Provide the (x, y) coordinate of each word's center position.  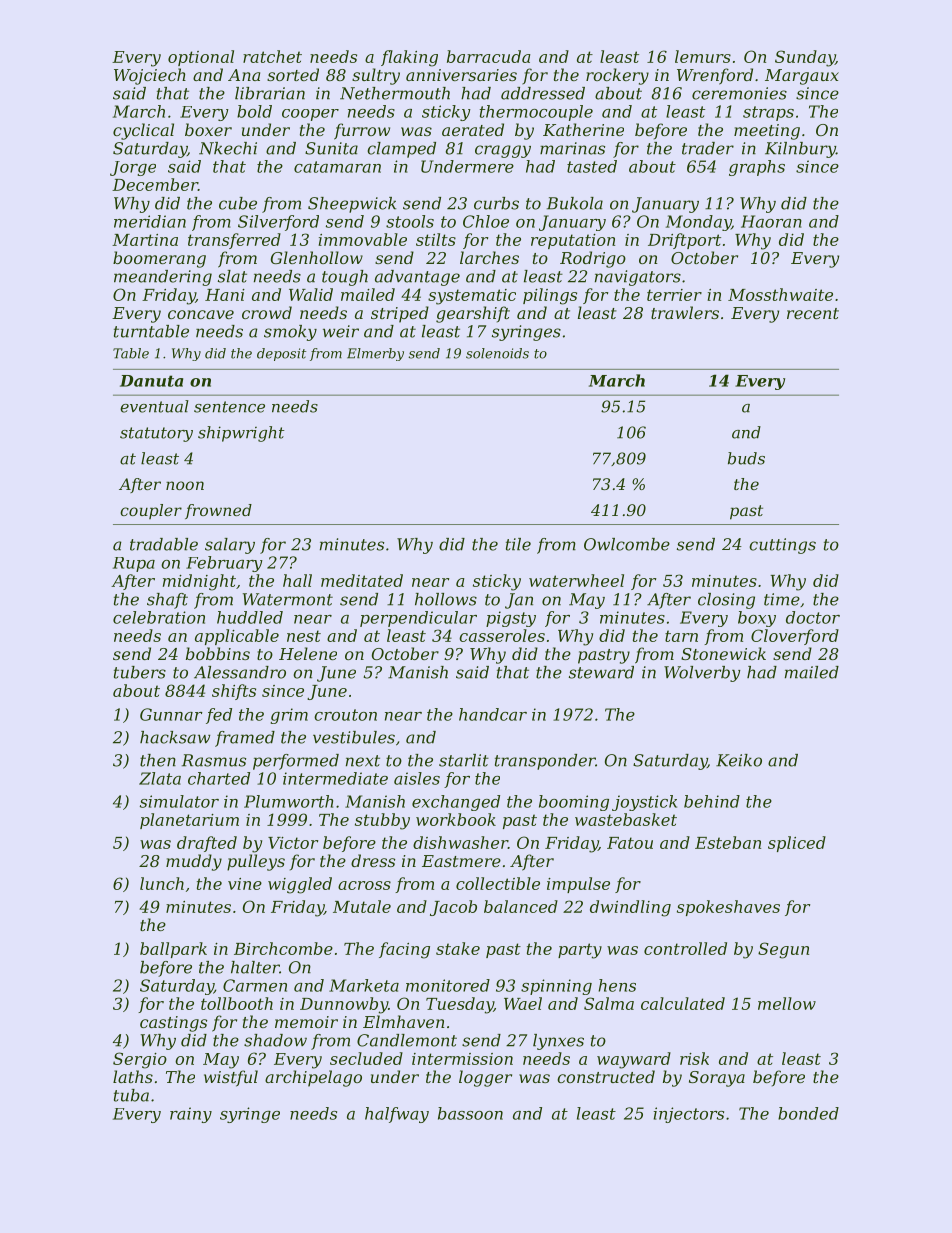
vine (245, 884)
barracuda (489, 56)
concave (201, 314)
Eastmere (461, 861)
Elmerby (375, 354)
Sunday (805, 58)
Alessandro (240, 672)
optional (201, 58)
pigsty (511, 619)
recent (813, 313)
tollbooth (237, 1003)
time (782, 599)
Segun (783, 950)
